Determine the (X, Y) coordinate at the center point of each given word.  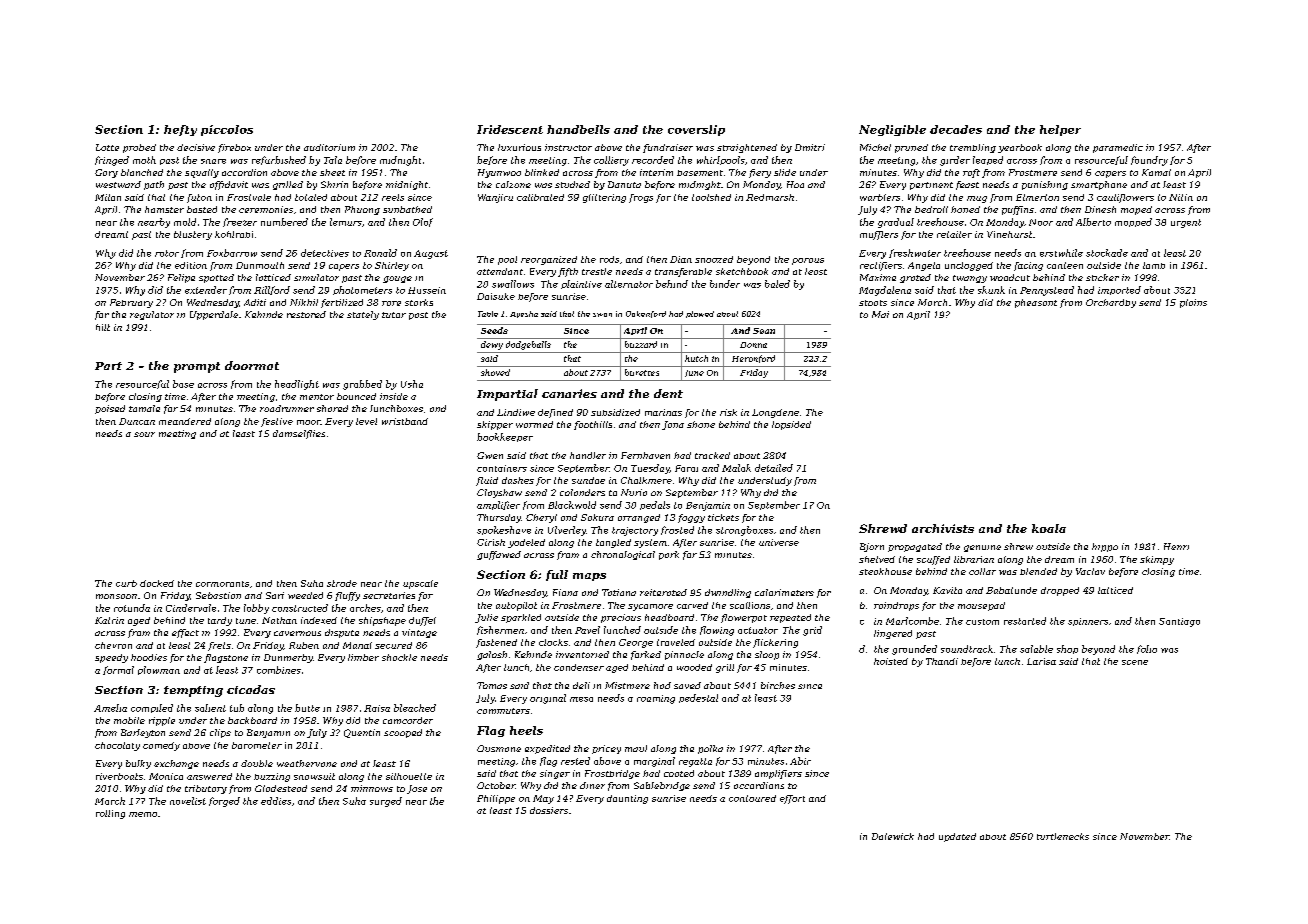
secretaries (389, 595)
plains (1193, 303)
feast (967, 185)
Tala (333, 160)
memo (143, 814)
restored (306, 314)
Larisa (1041, 661)
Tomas (492, 685)
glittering (604, 198)
